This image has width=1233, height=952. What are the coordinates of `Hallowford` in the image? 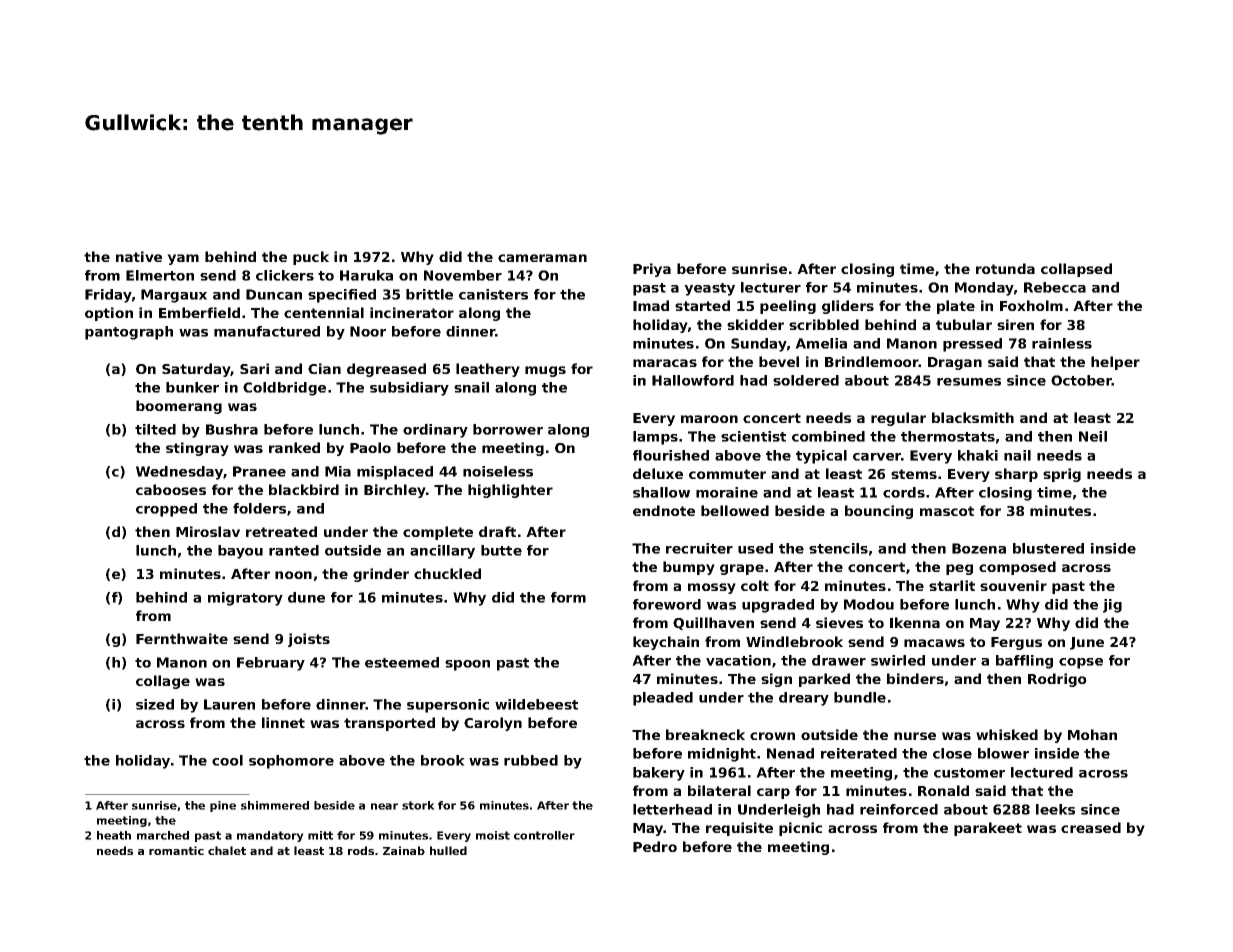 It's located at (693, 380).
